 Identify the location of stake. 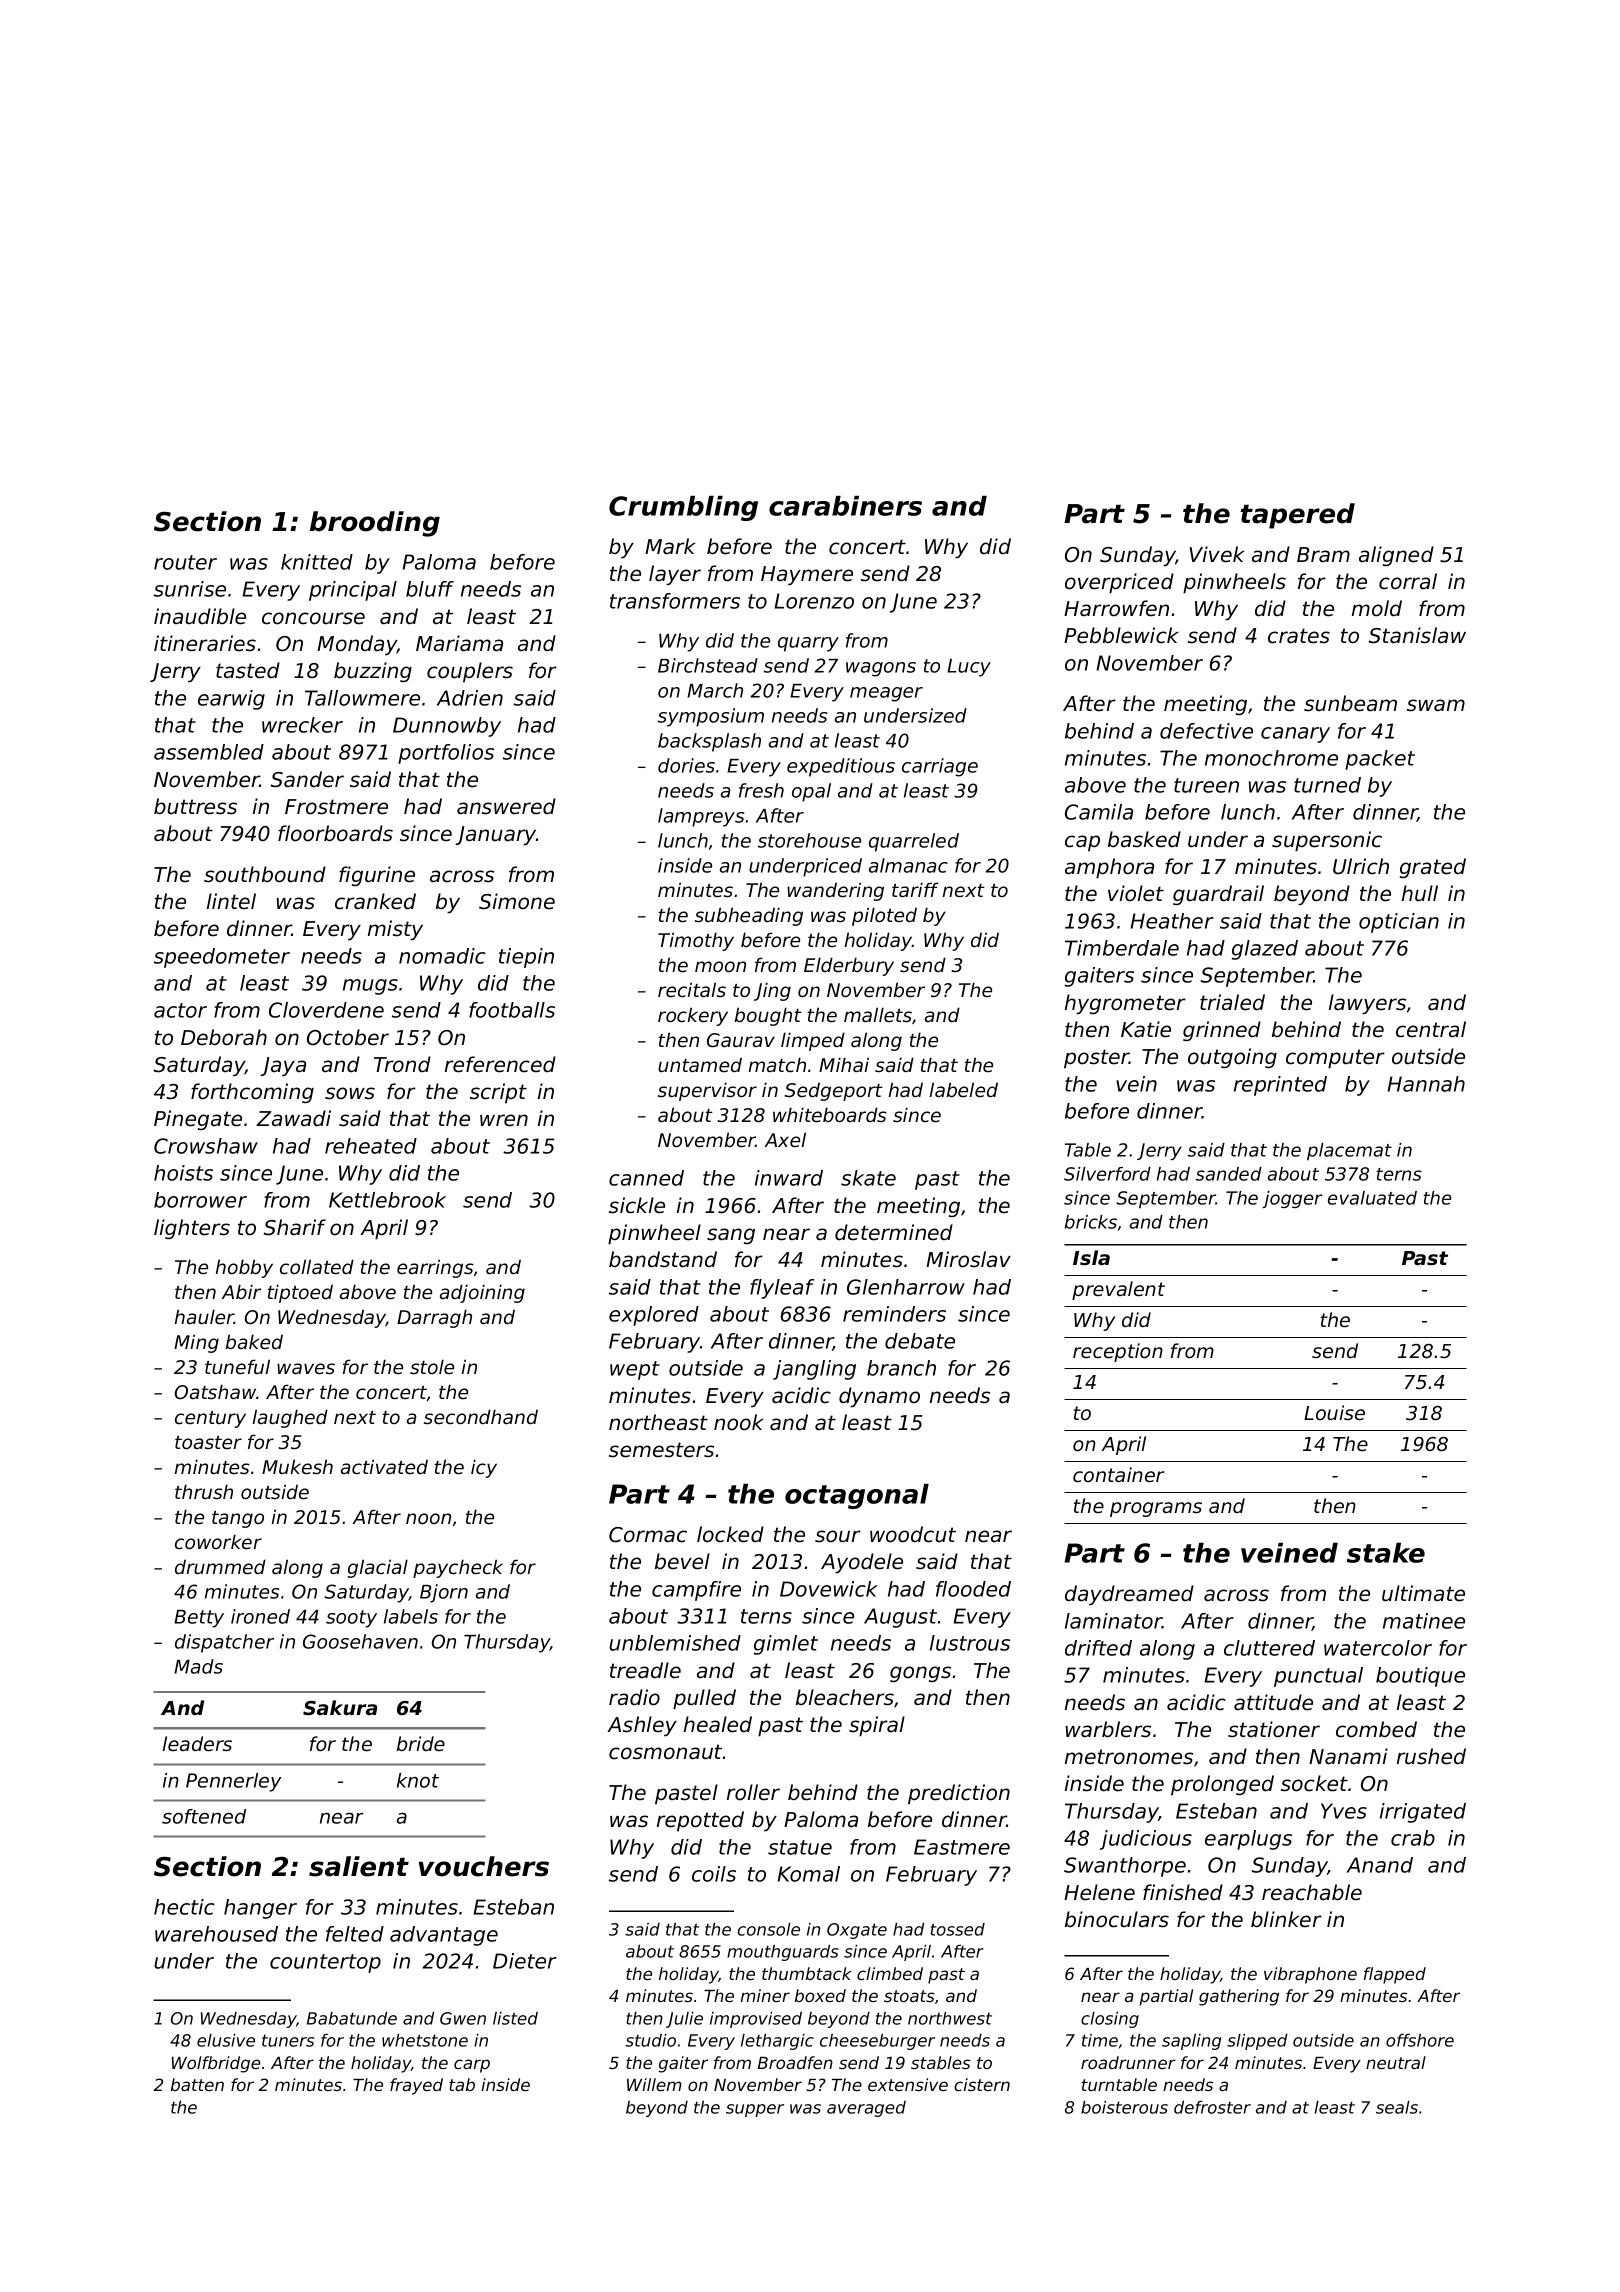
(1386, 1553).
